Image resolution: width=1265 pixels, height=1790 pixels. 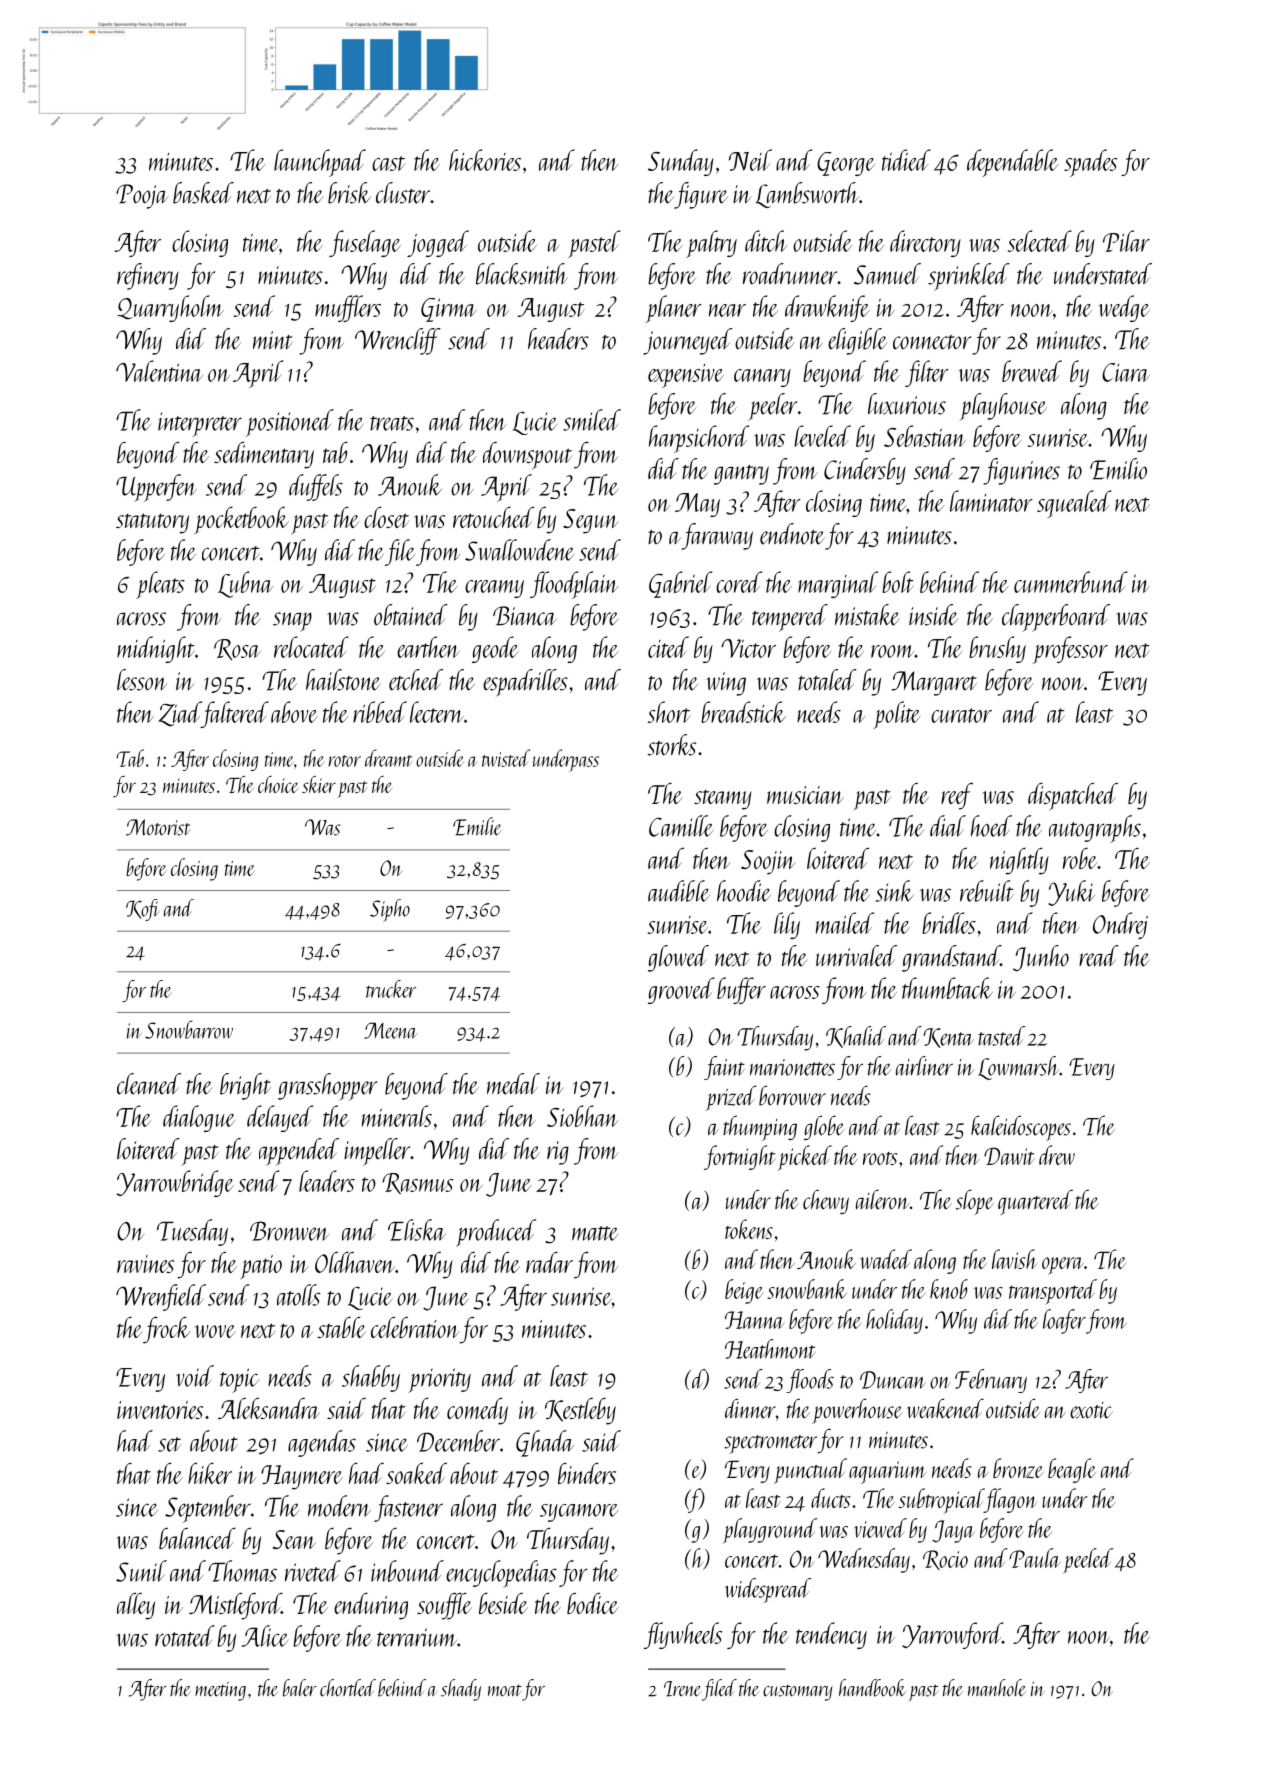 What do you see at coordinates (220, 1691) in the screenshot?
I see `meeting` at bounding box center [220, 1691].
